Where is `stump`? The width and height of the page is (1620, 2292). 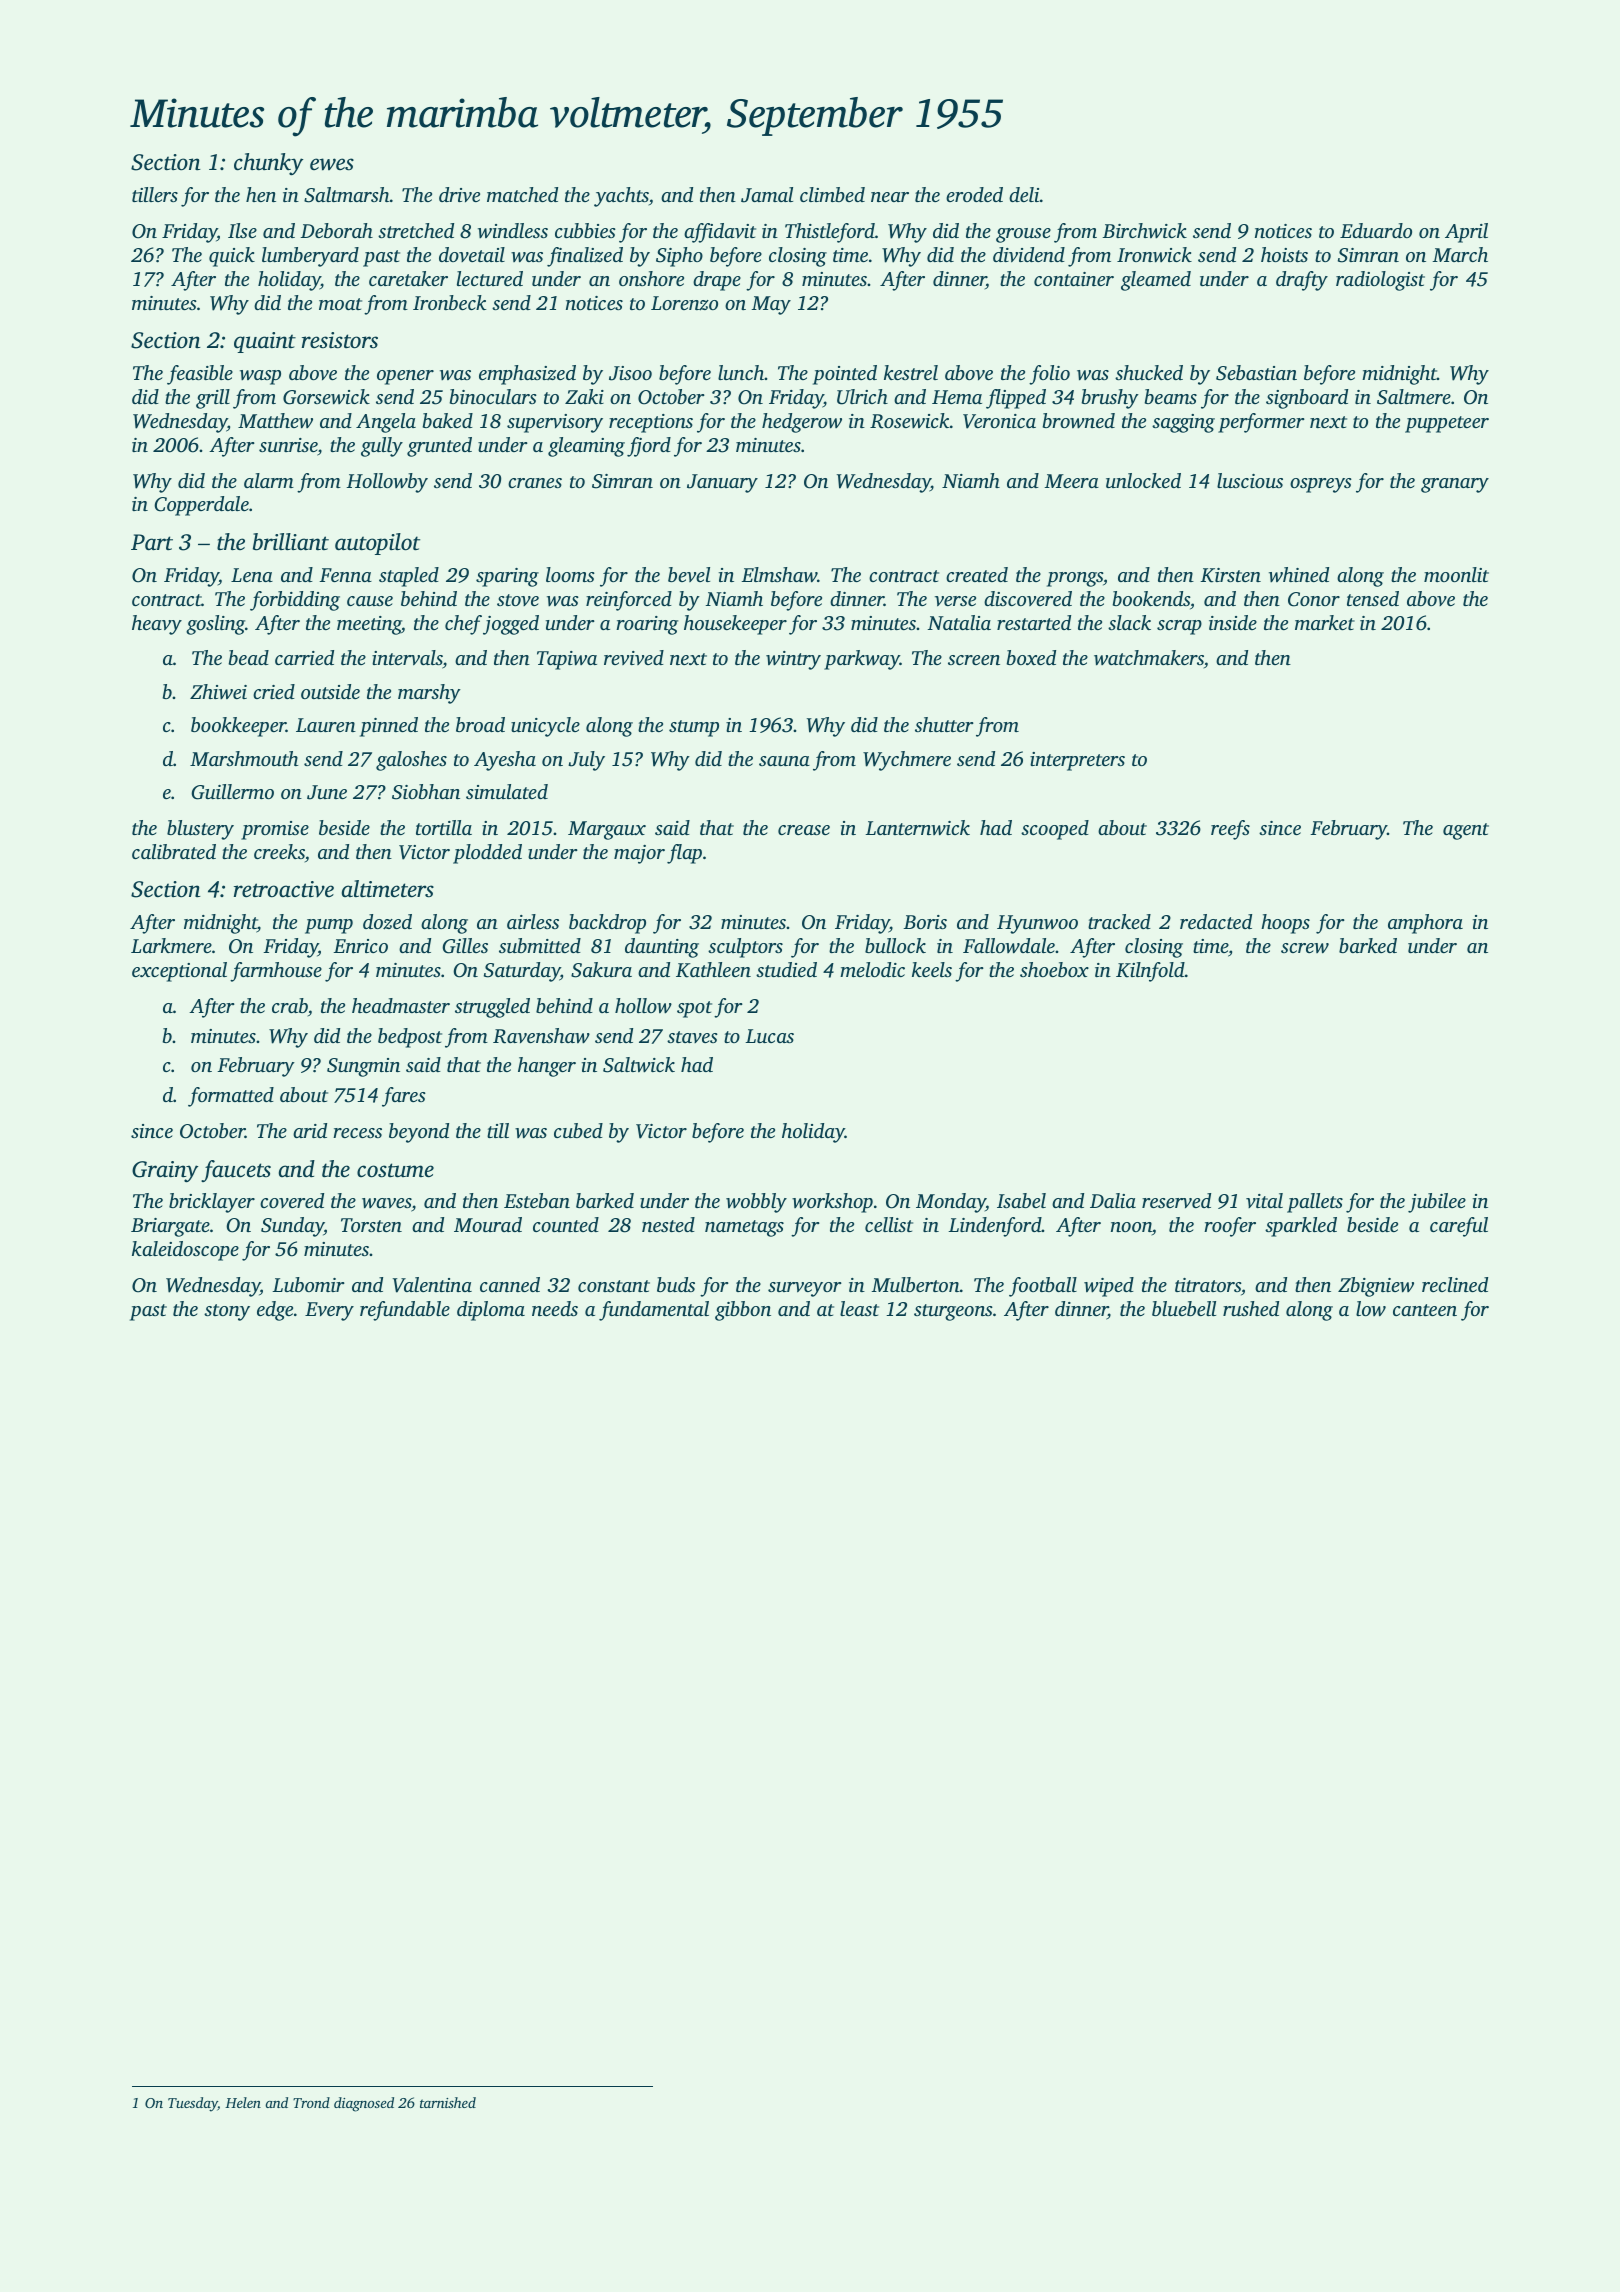 stump is located at coordinates (694, 728).
